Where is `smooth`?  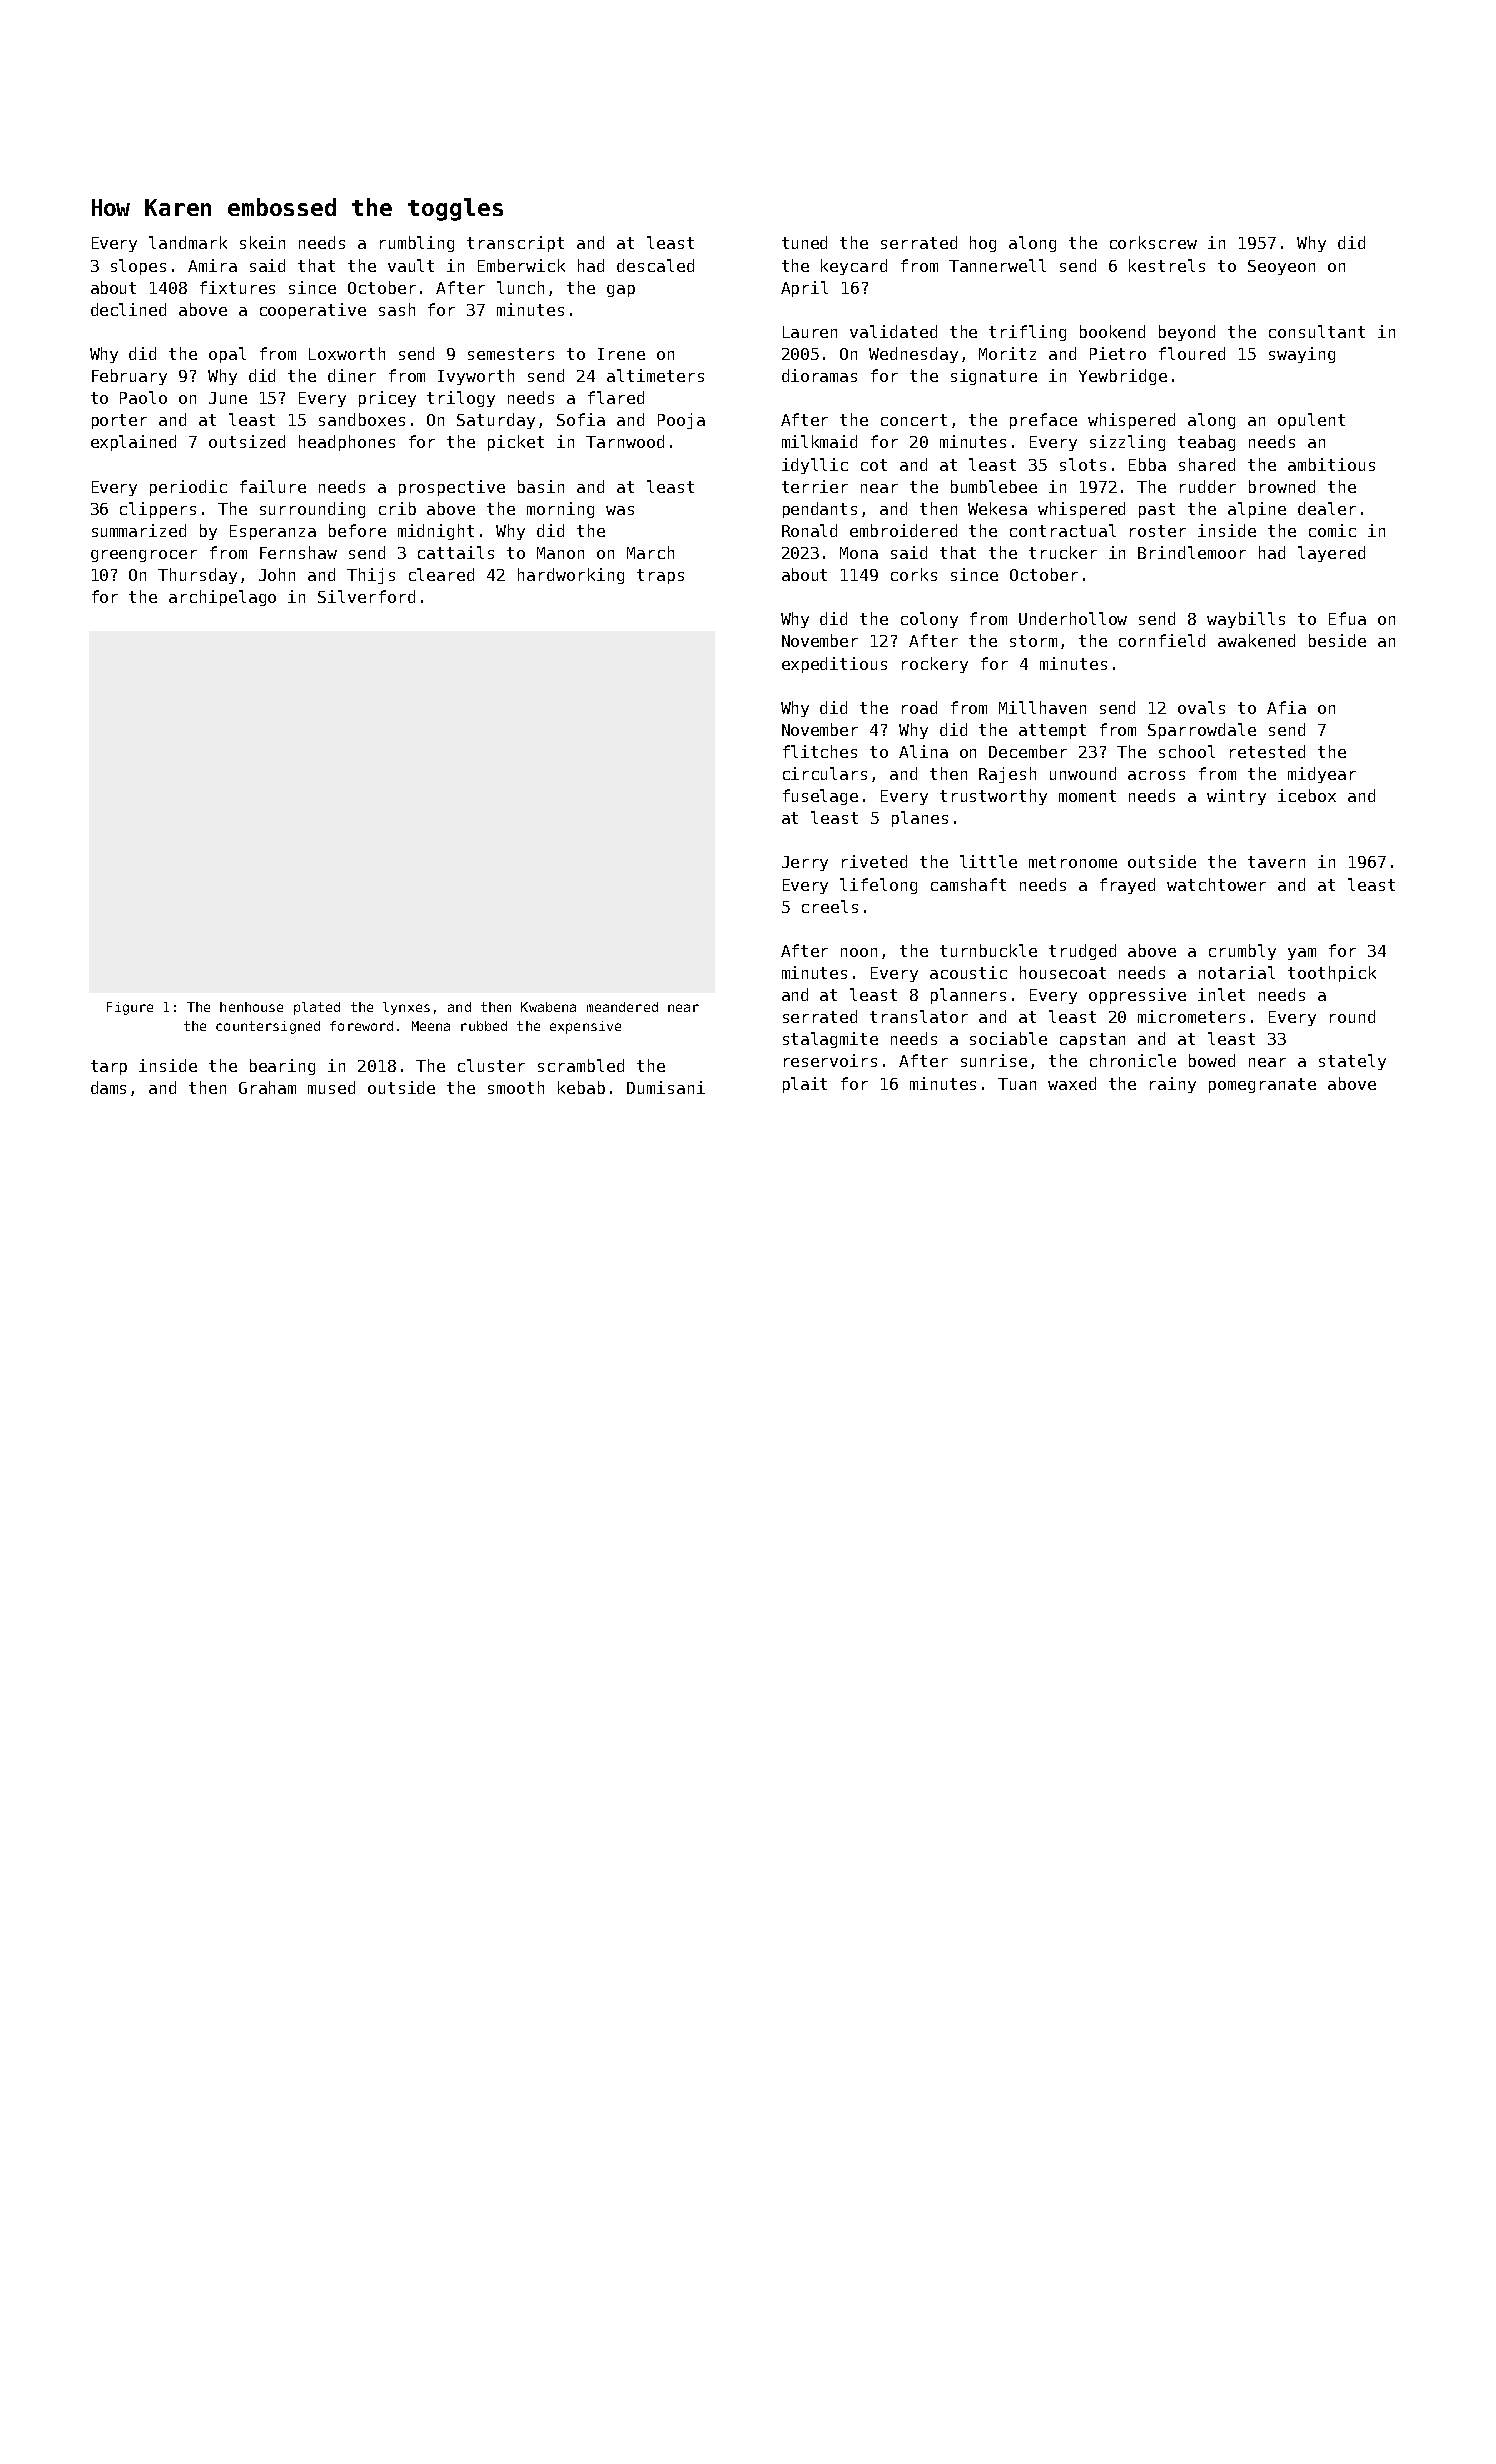 smooth is located at coordinates (516, 1087).
